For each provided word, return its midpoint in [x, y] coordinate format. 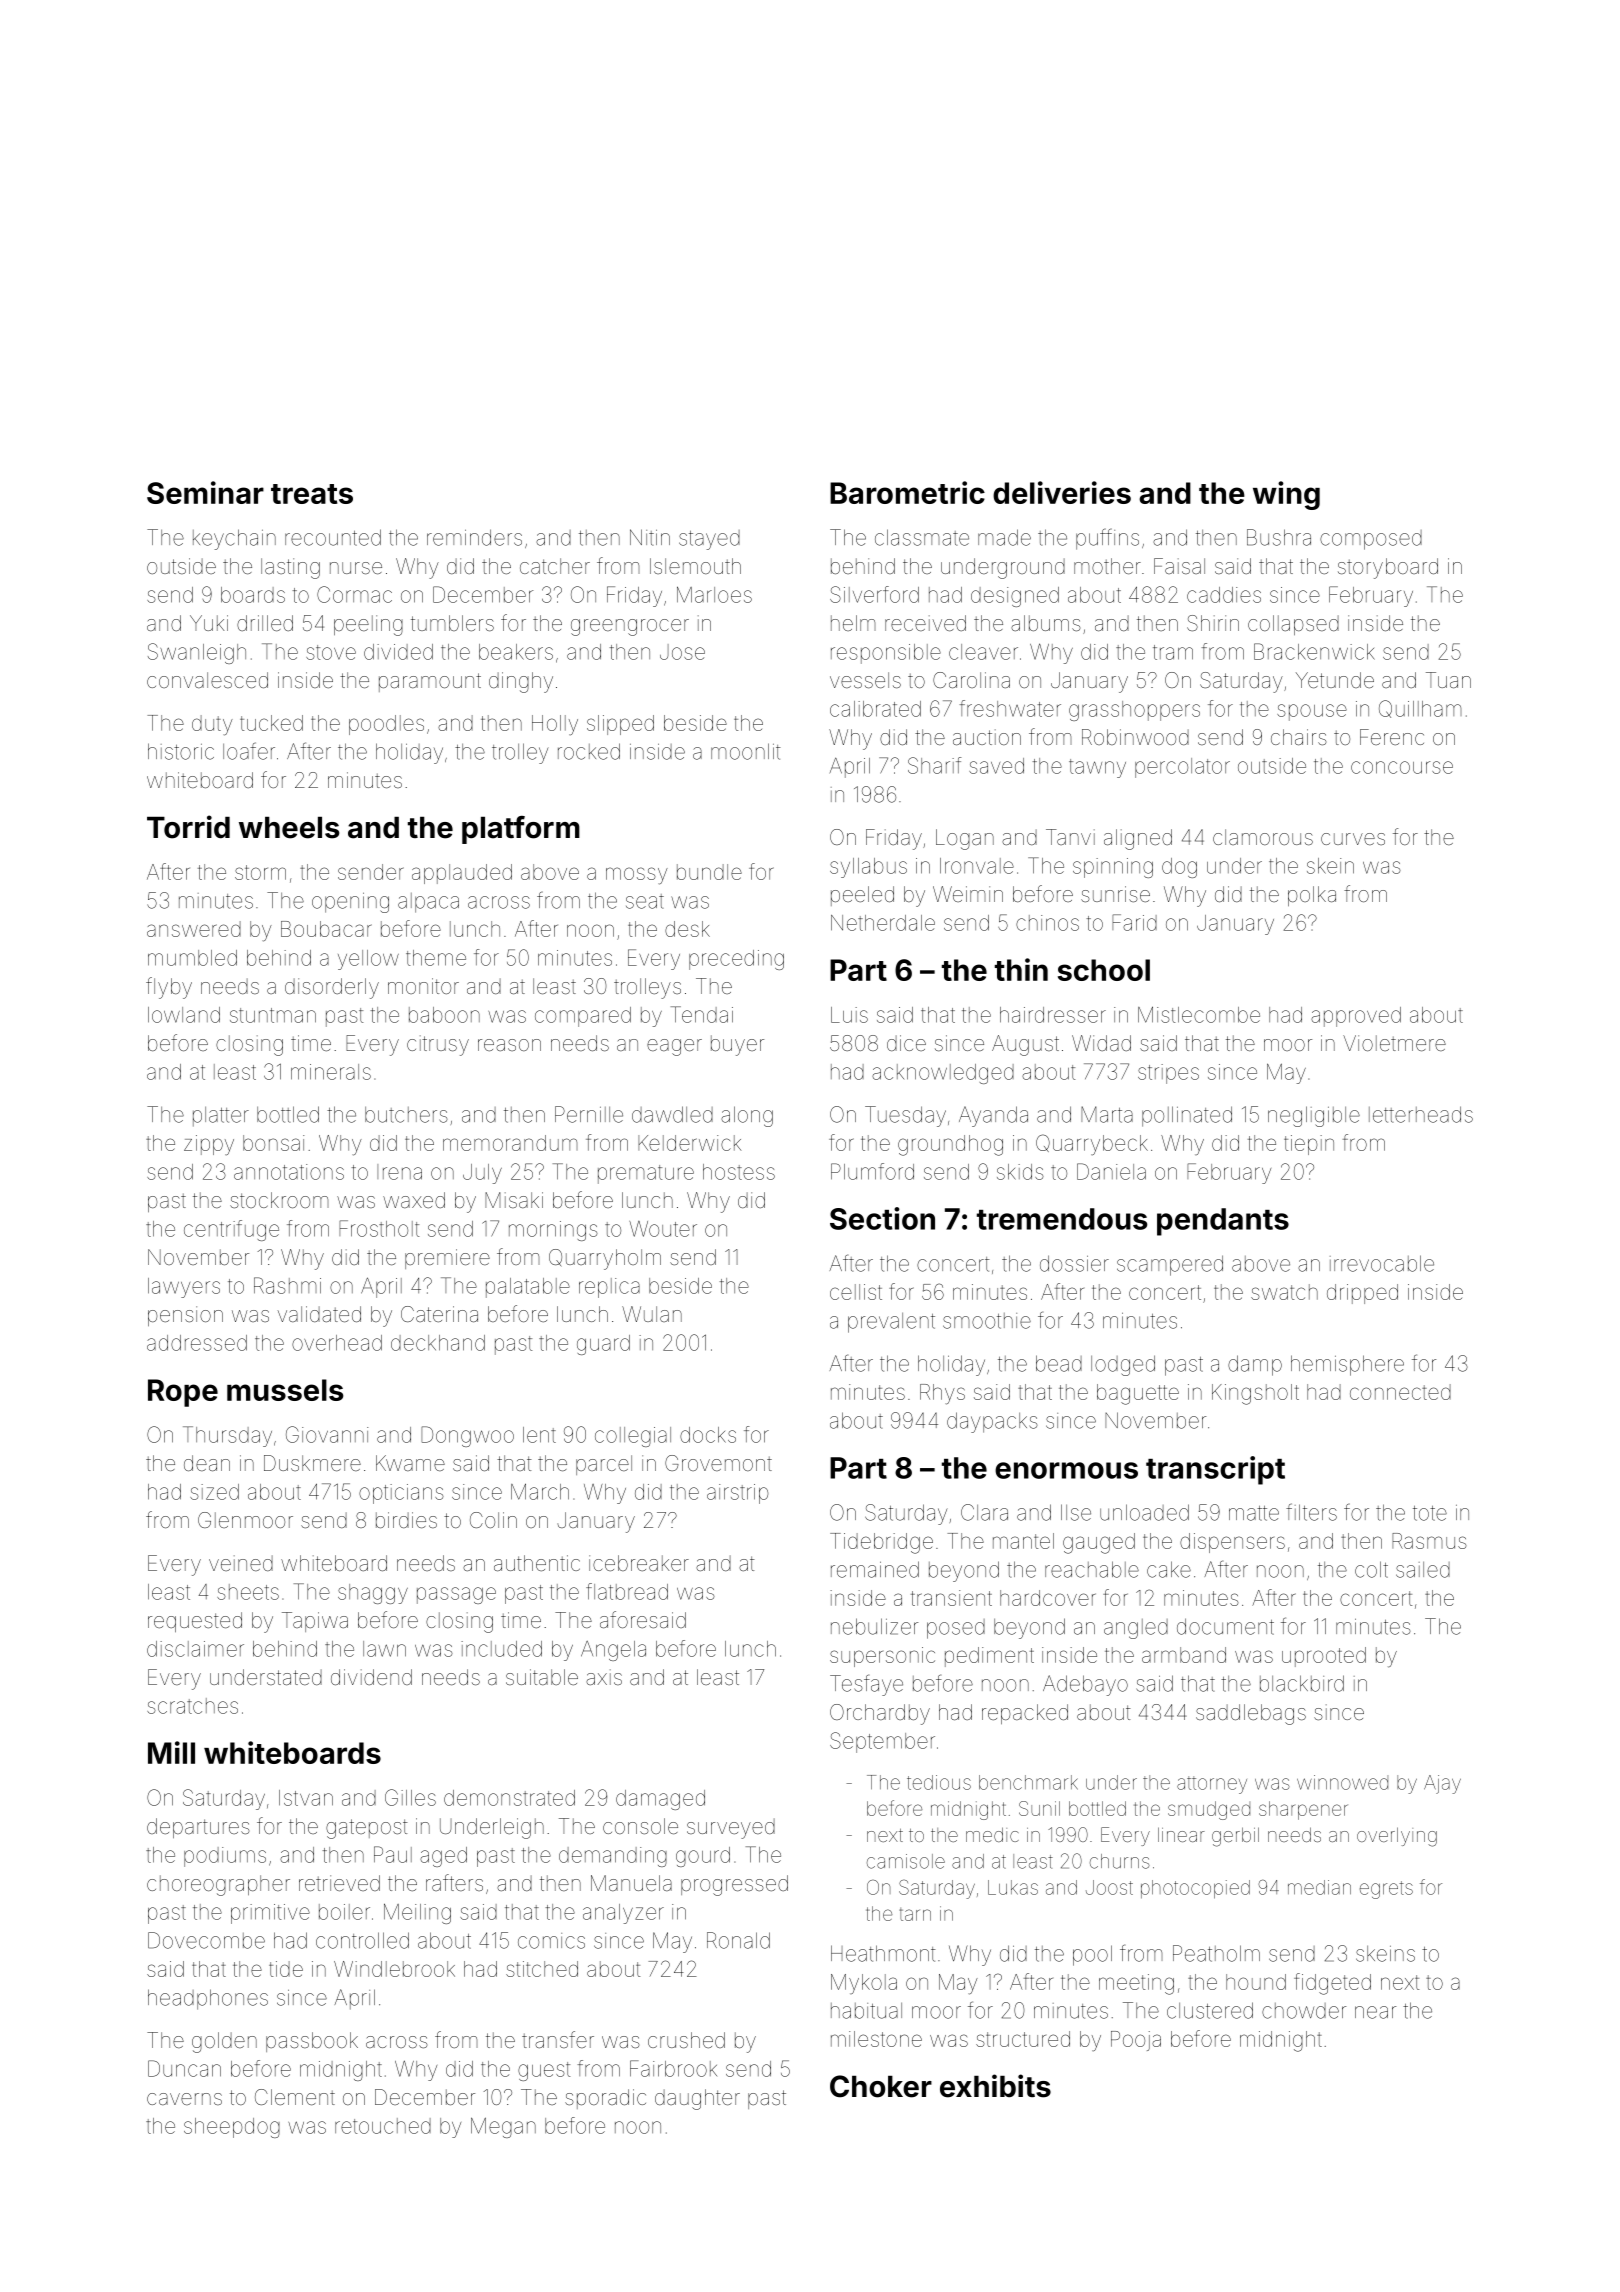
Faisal [1179, 566]
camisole [906, 1861]
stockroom [279, 1200]
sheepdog [232, 2128]
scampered [1170, 1265]
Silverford [874, 594]
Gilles [410, 1797]
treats [312, 494]
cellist [856, 1292]
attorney [1212, 1785]
